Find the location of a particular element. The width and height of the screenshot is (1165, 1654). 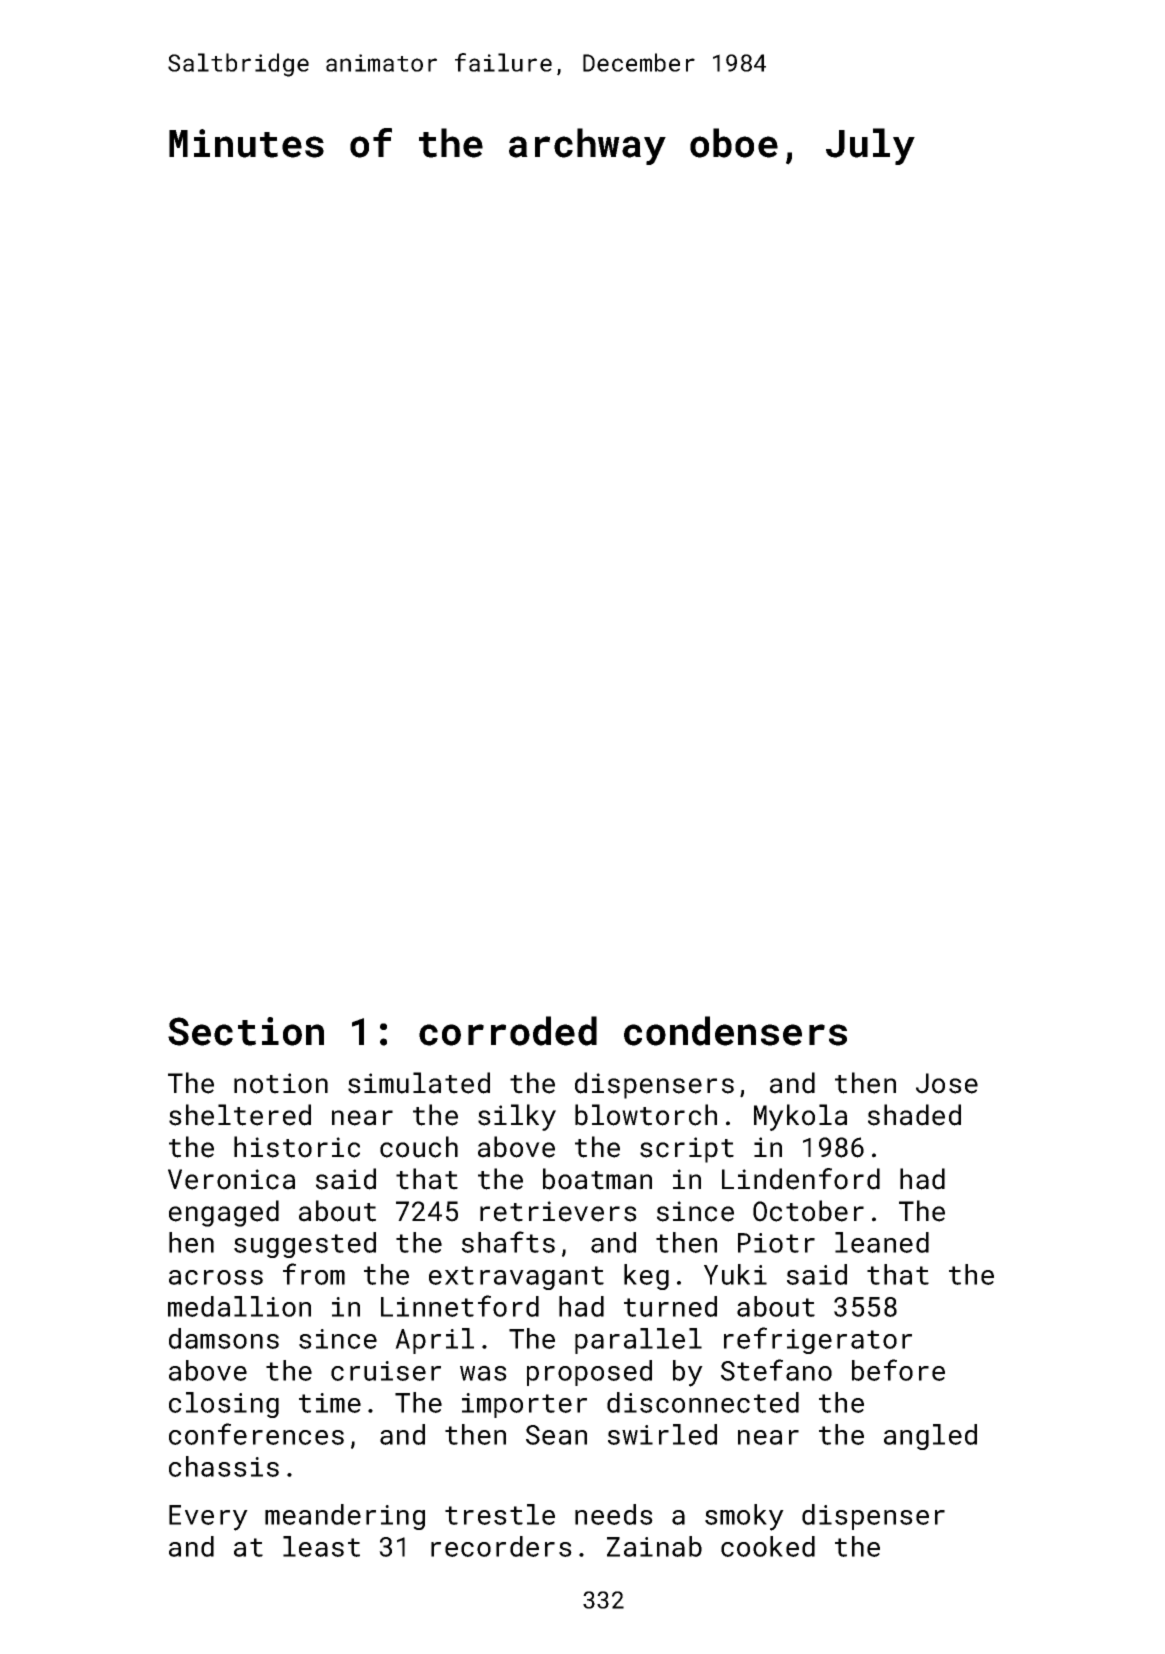

Section is located at coordinates (246, 1031).
